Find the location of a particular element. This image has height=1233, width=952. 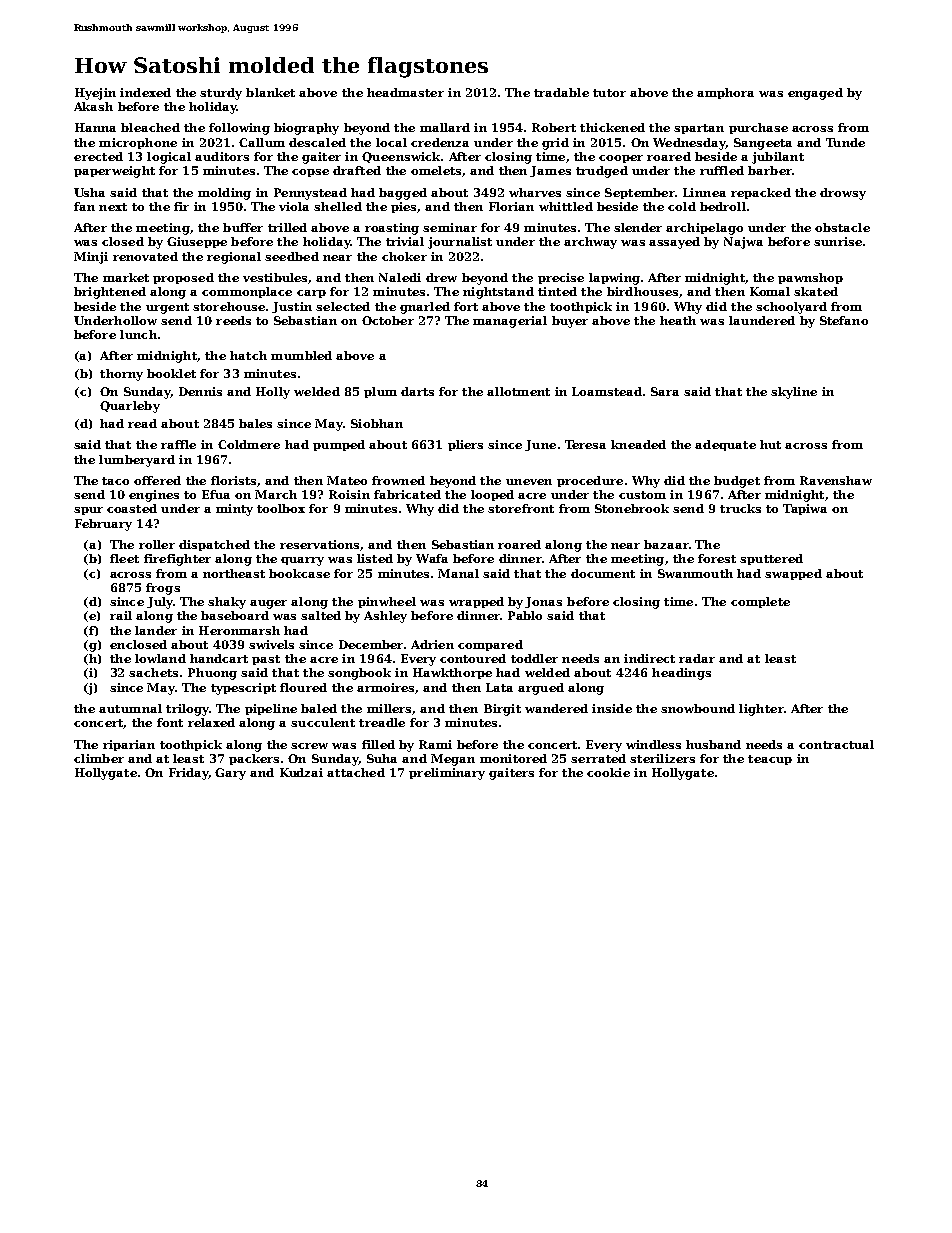

heath is located at coordinates (678, 320).
